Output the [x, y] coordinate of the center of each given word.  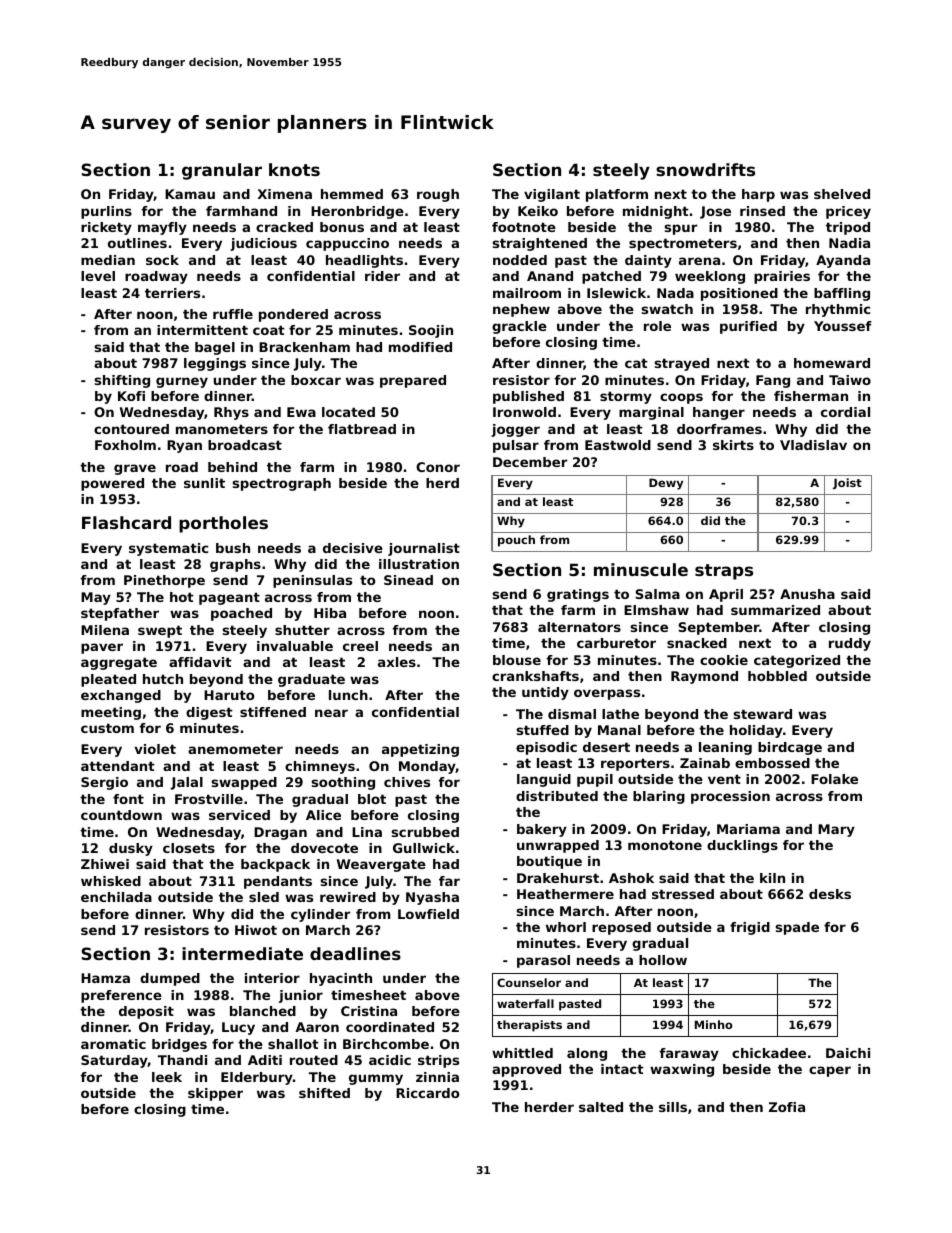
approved [526, 1070]
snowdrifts [705, 169]
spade [797, 928]
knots [294, 169]
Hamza [105, 978]
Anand [550, 276]
